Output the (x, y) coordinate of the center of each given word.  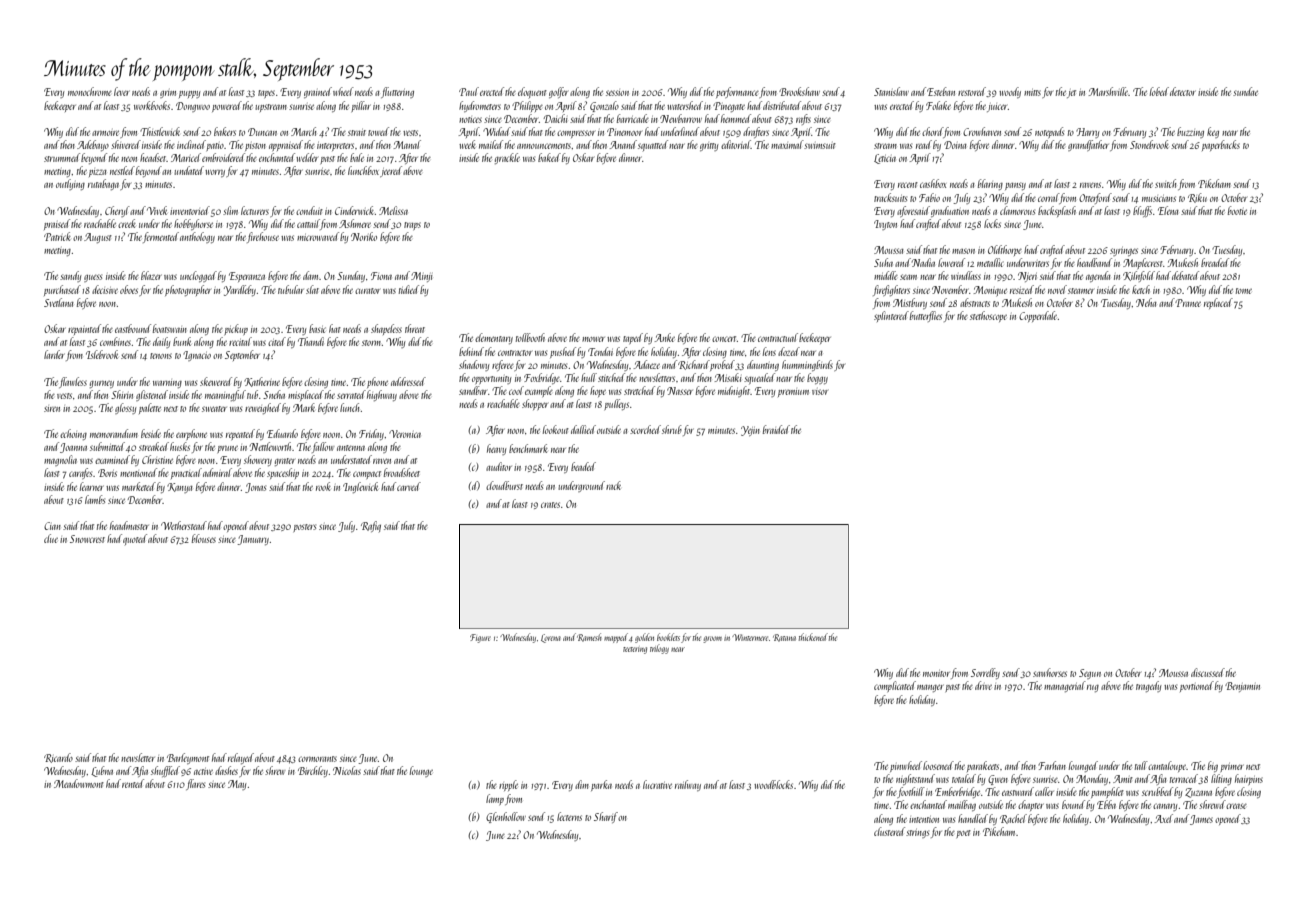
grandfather (1088, 145)
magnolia (60, 460)
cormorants (317, 759)
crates (550, 505)
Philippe (527, 106)
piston (255, 147)
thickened (813, 637)
